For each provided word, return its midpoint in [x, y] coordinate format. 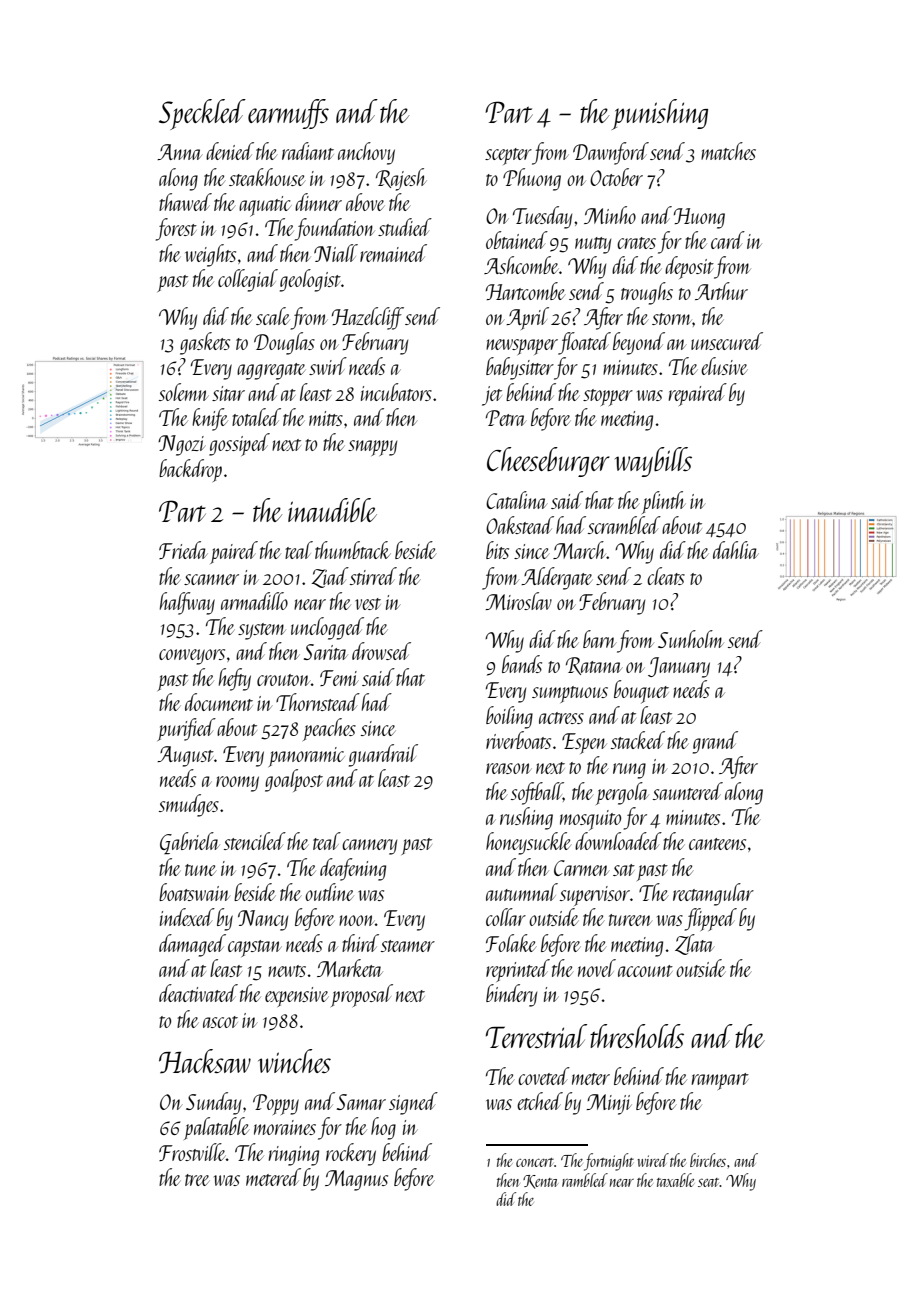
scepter [508, 156]
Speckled [202, 114]
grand [715, 742]
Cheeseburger [548, 462]
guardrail [383, 755]
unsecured [727, 341]
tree [197, 1180]
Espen [584, 743]
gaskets [205, 343]
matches [728, 151]
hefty [235, 679]
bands [522, 664]
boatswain [194, 892]
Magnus [356, 1180]
